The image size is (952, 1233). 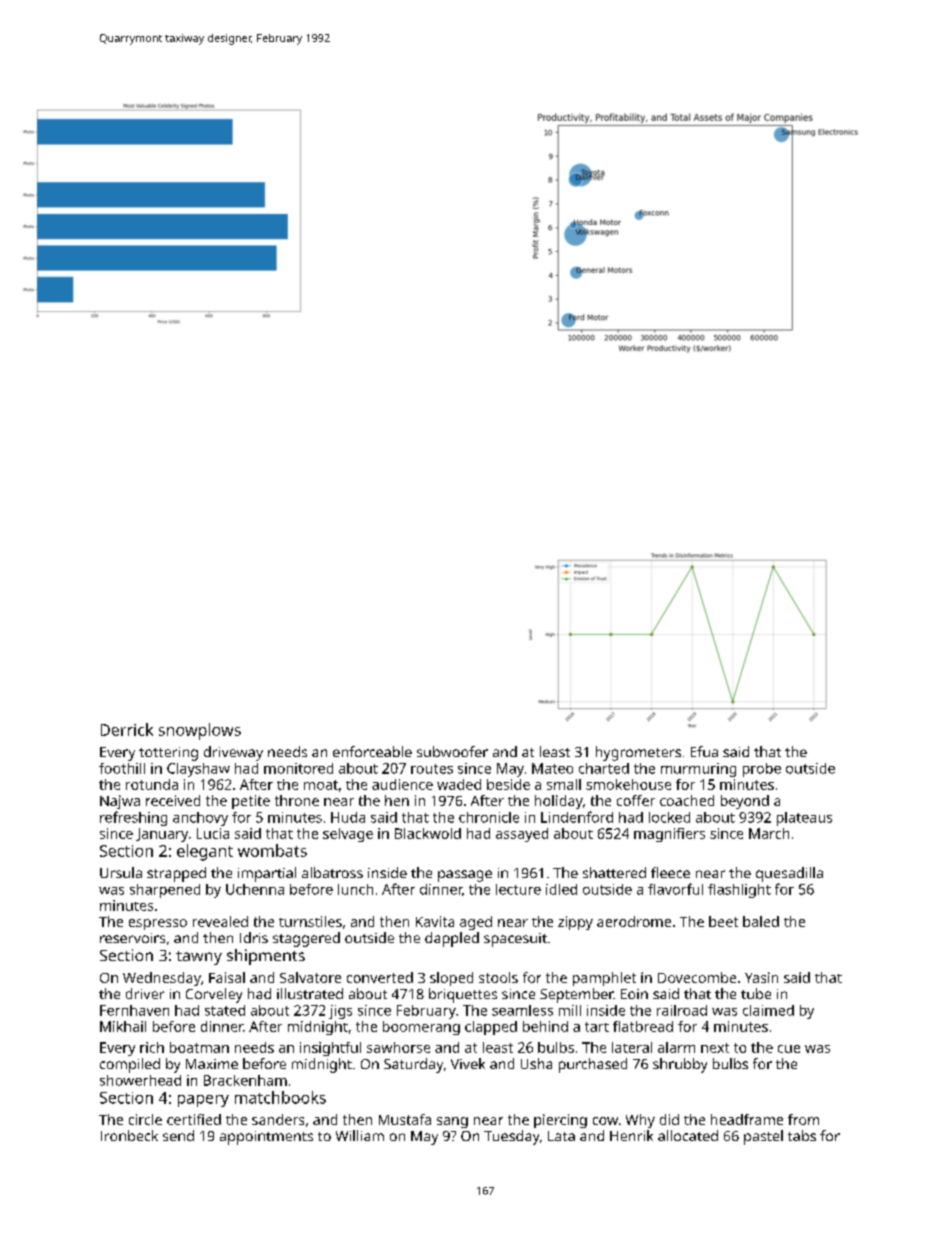 What do you see at coordinates (697, 977) in the page?
I see `Dovecombe` at bounding box center [697, 977].
